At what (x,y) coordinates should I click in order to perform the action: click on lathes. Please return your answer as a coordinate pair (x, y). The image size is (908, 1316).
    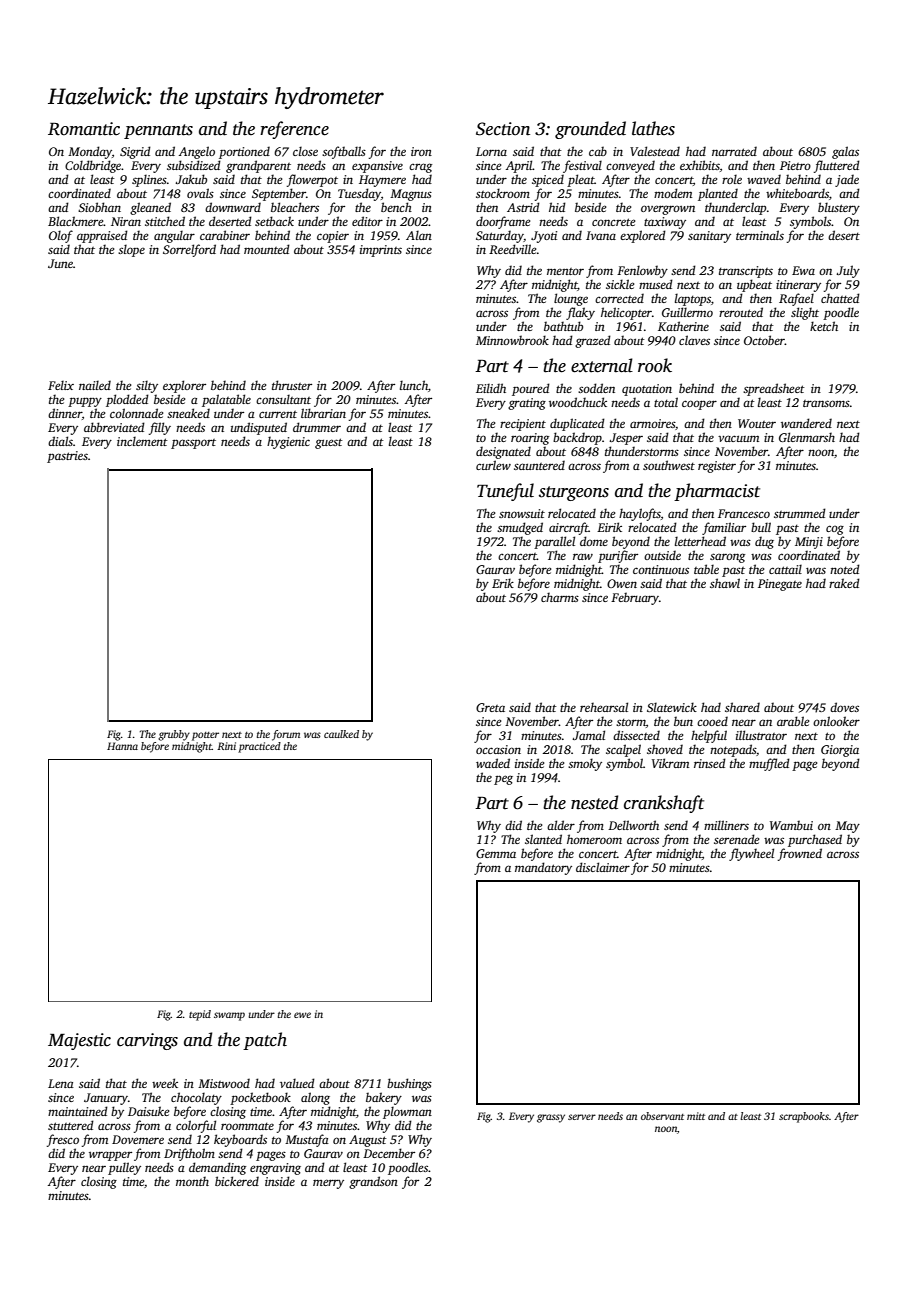
    Looking at the image, I should click on (653, 128).
